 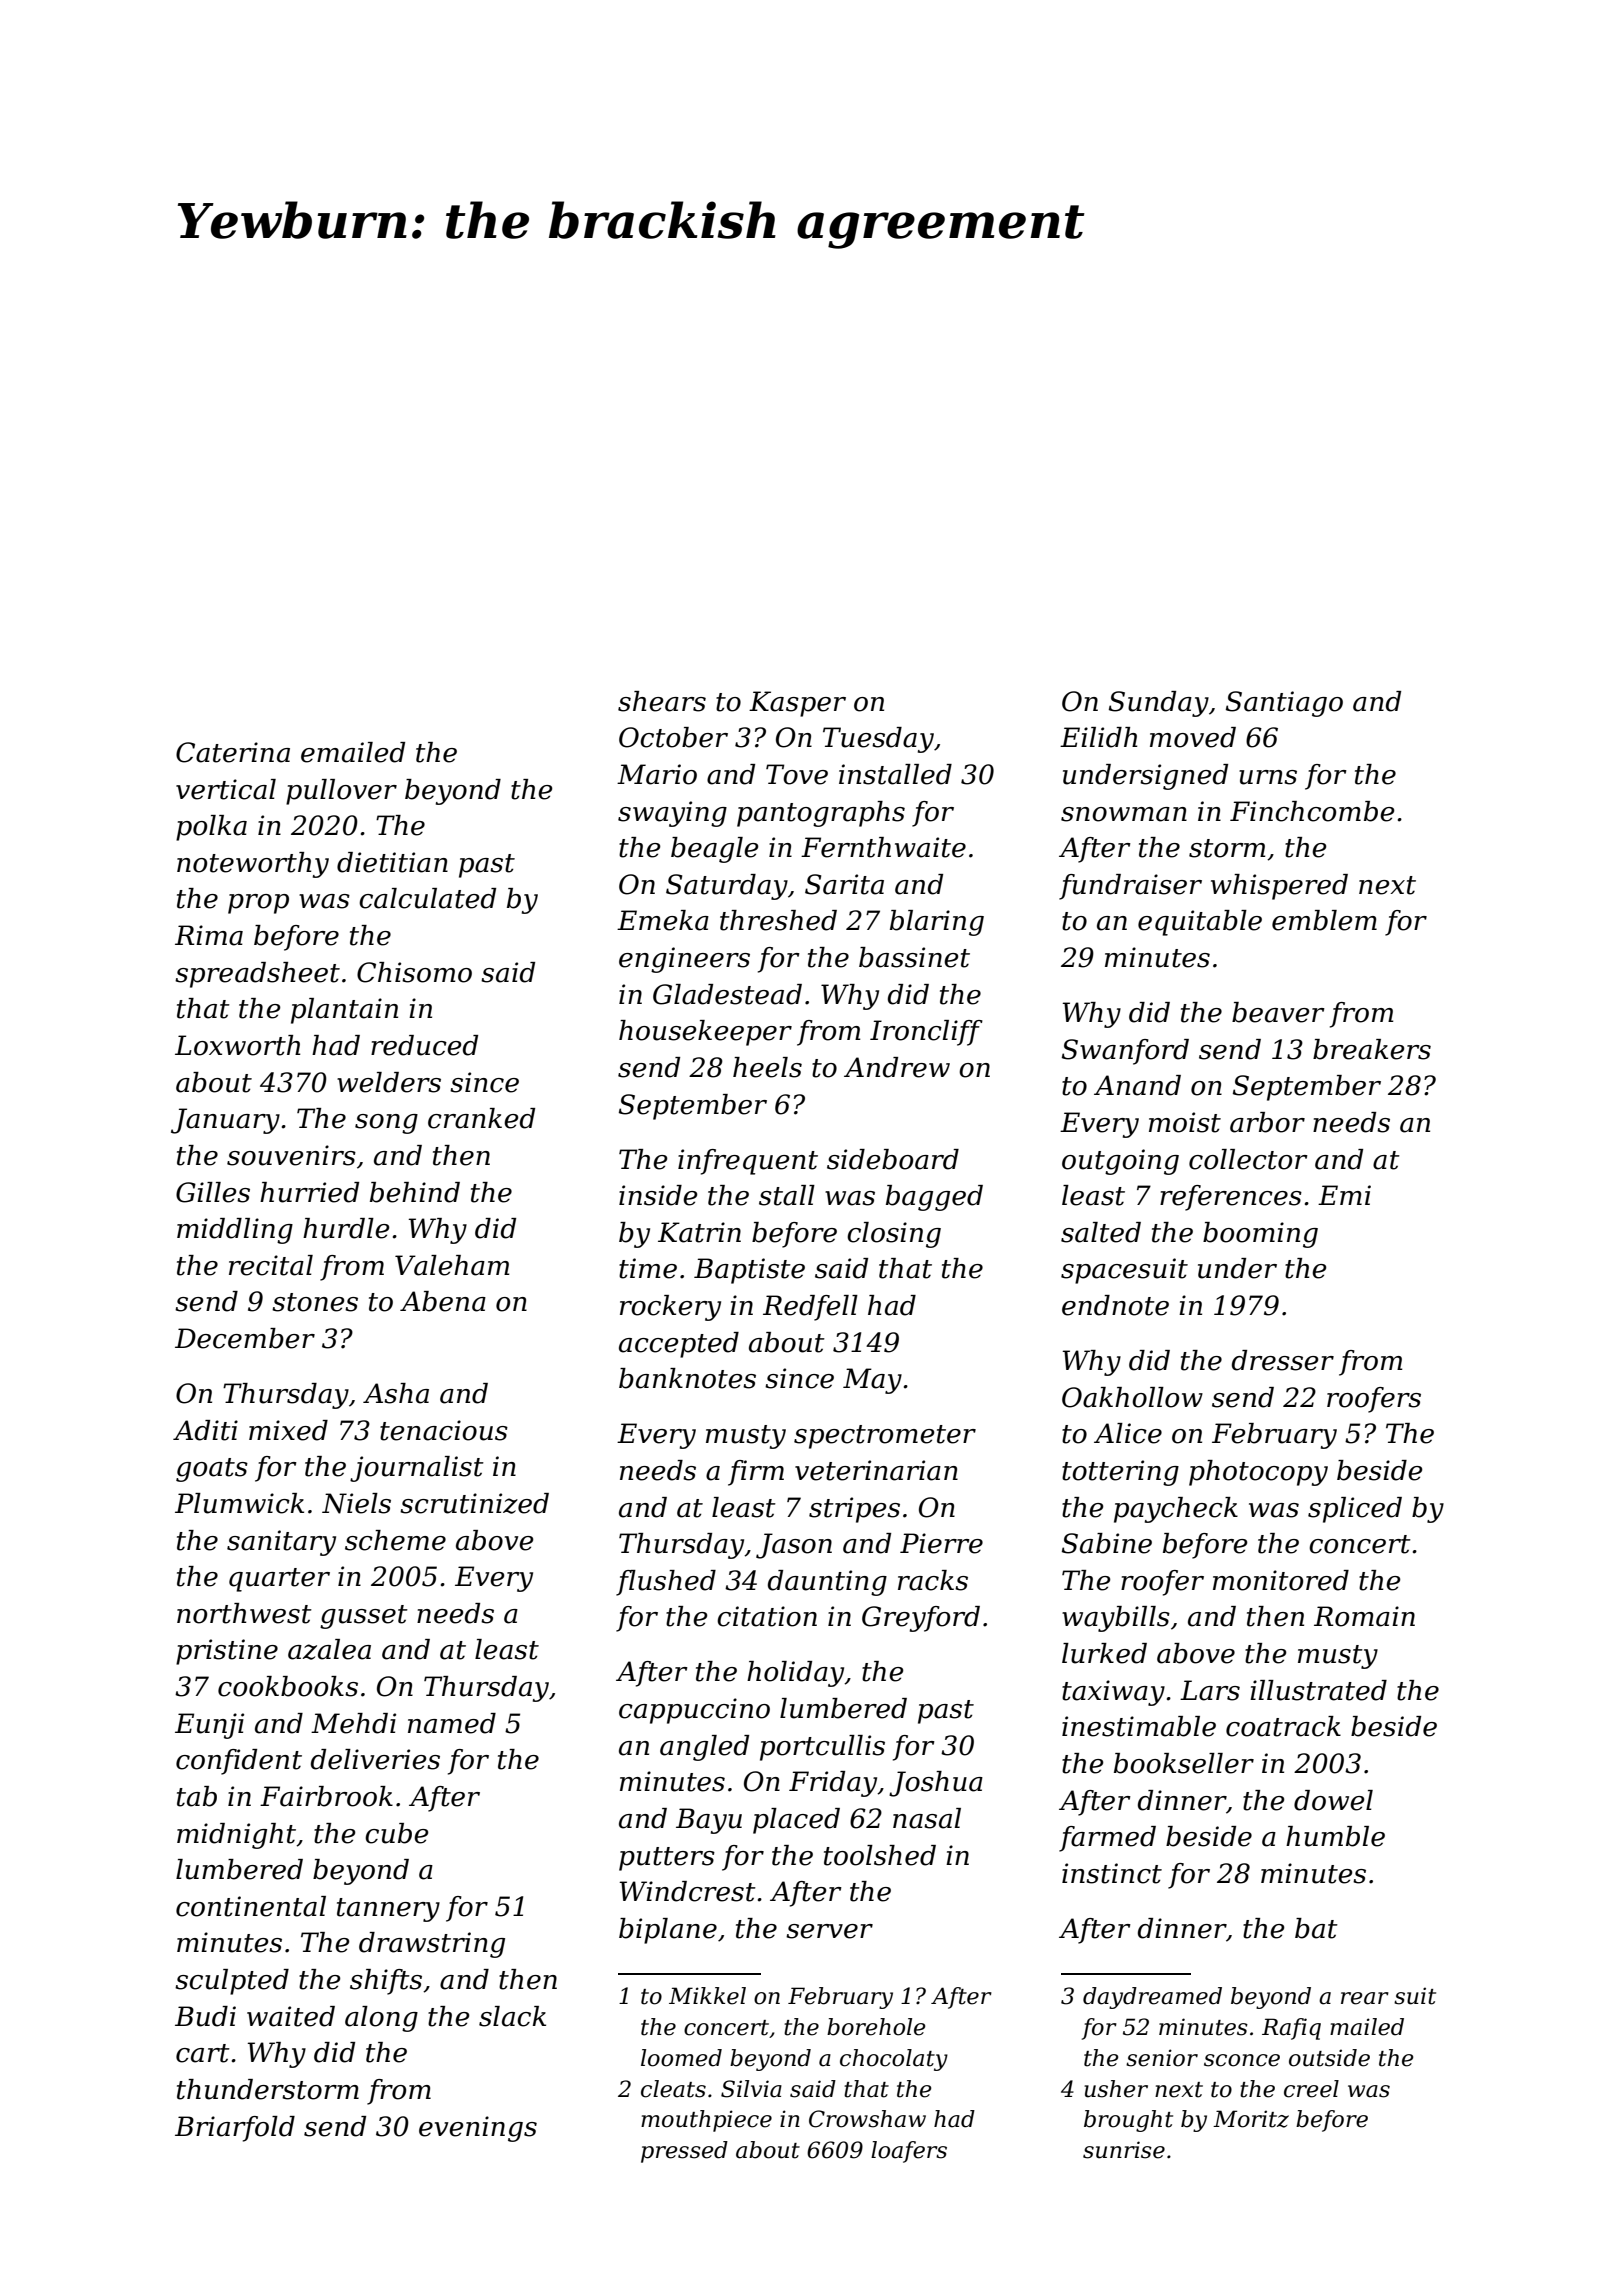 What do you see at coordinates (854, 1510) in the screenshot?
I see `stripes` at bounding box center [854, 1510].
